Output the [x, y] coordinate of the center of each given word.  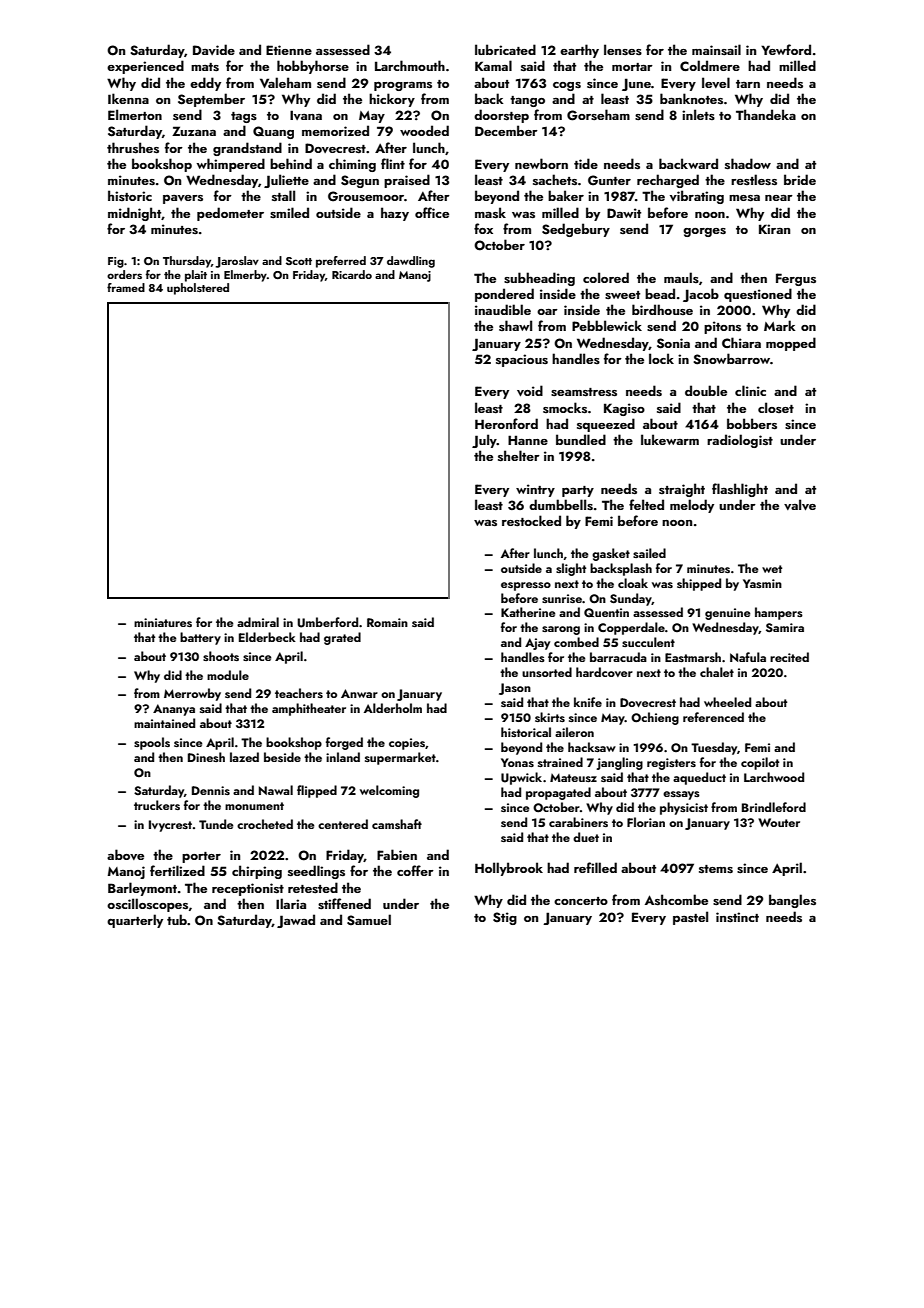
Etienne [289, 50]
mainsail [716, 50]
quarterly [135, 921]
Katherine [528, 612]
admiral [258, 622]
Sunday [631, 599]
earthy [579, 51]
